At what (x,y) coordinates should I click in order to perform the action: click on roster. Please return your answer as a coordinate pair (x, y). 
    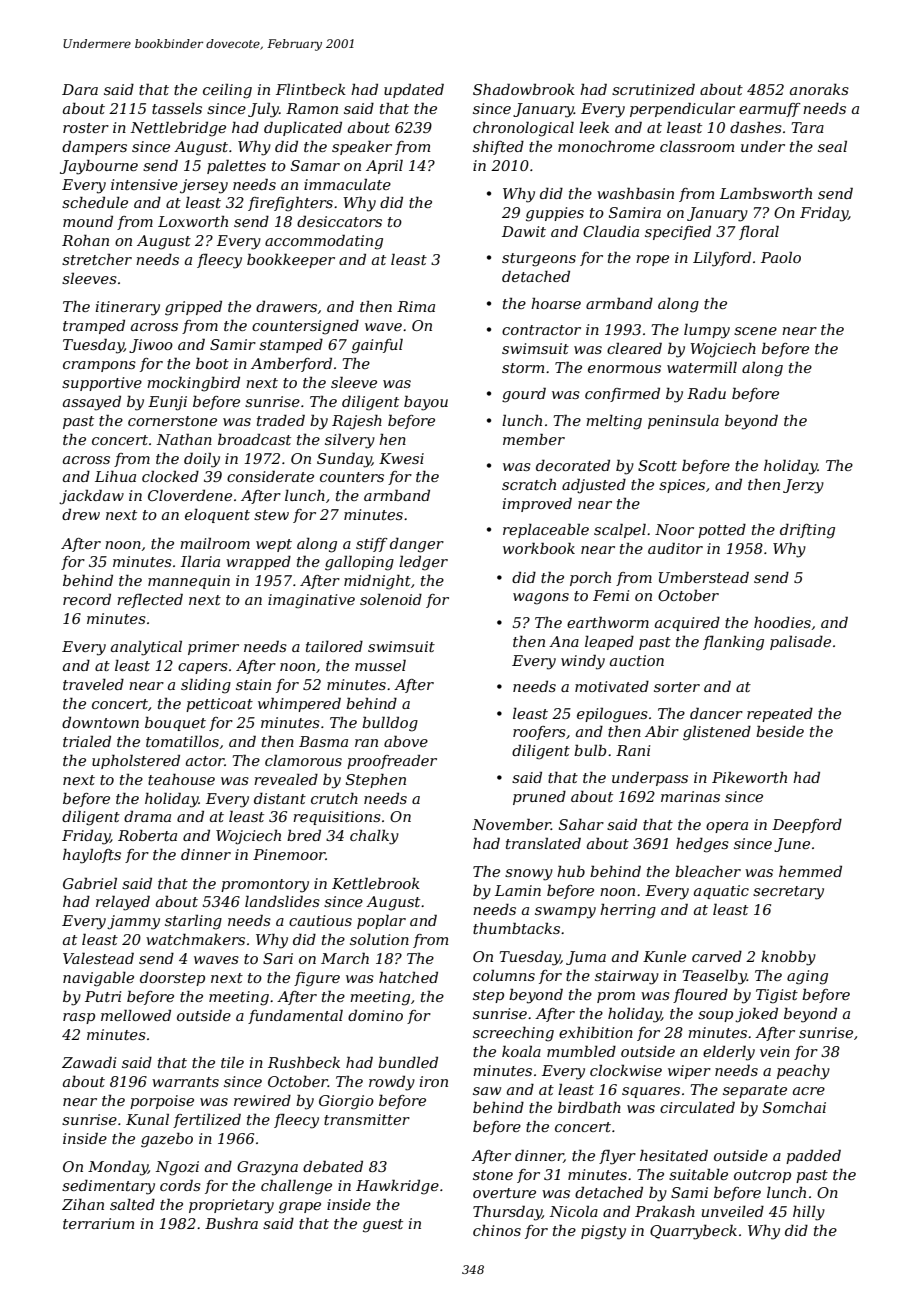
    Looking at the image, I should click on (86, 128).
